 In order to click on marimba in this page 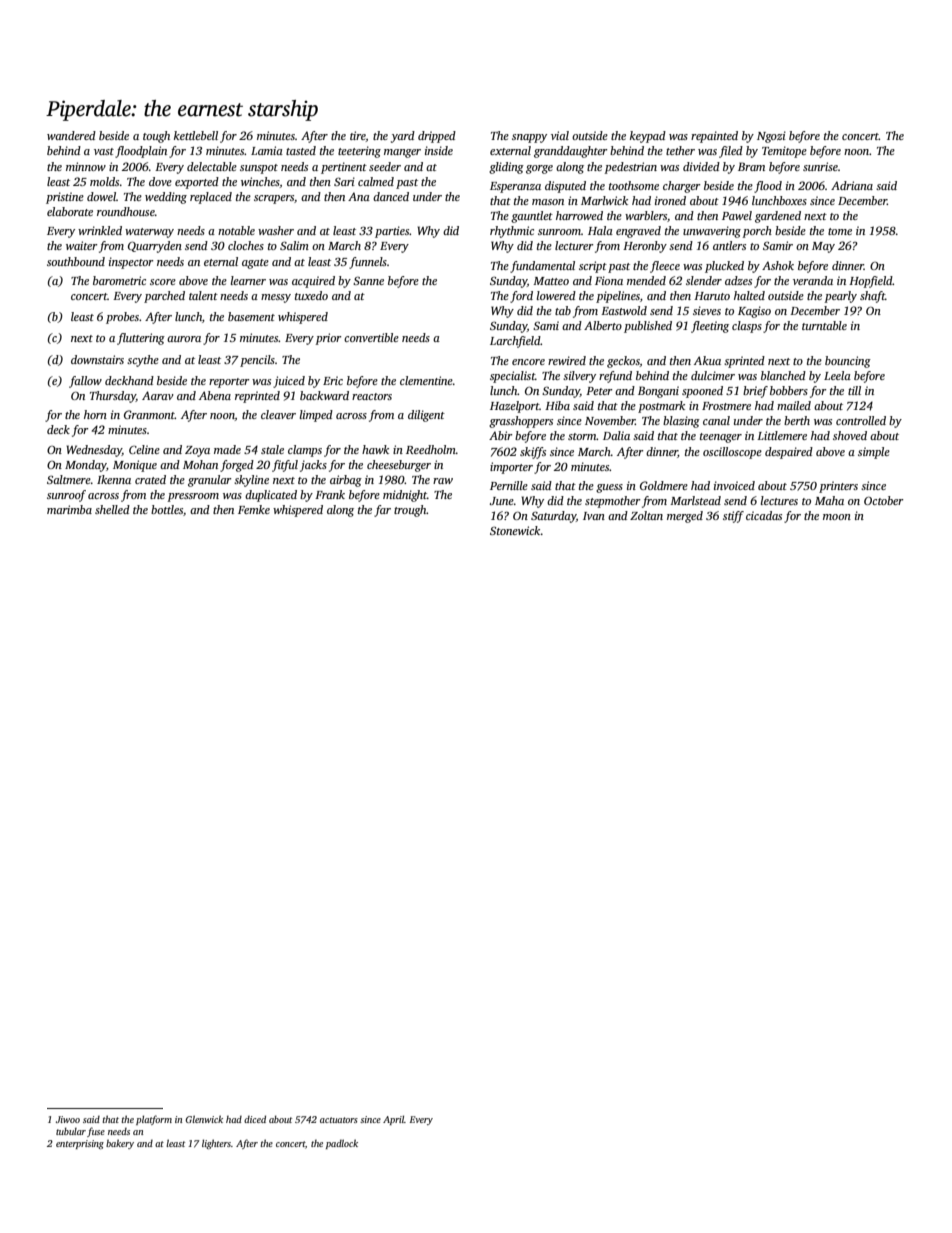, I will do `click(69, 509)`.
